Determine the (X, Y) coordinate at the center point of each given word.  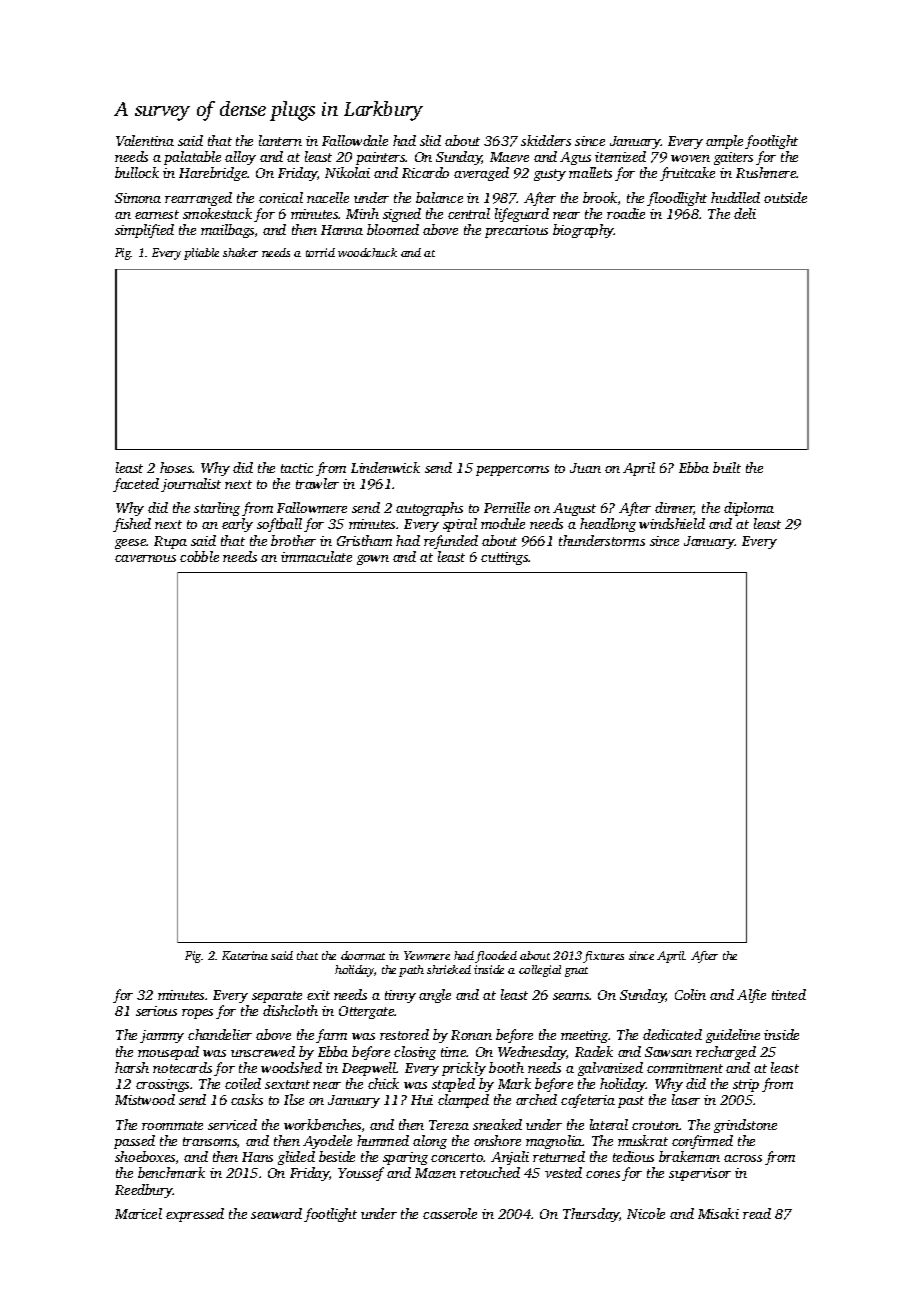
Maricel (138, 1213)
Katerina (245, 955)
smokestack (217, 213)
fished (132, 525)
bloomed (393, 229)
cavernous (145, 558)
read (757, 1213)
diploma (749, 509)
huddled (735, 197)
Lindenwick (385, 467)
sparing (405, 1158)
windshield (672, 523)
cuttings (504, 558)
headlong (608, 525)
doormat (363, 955)
